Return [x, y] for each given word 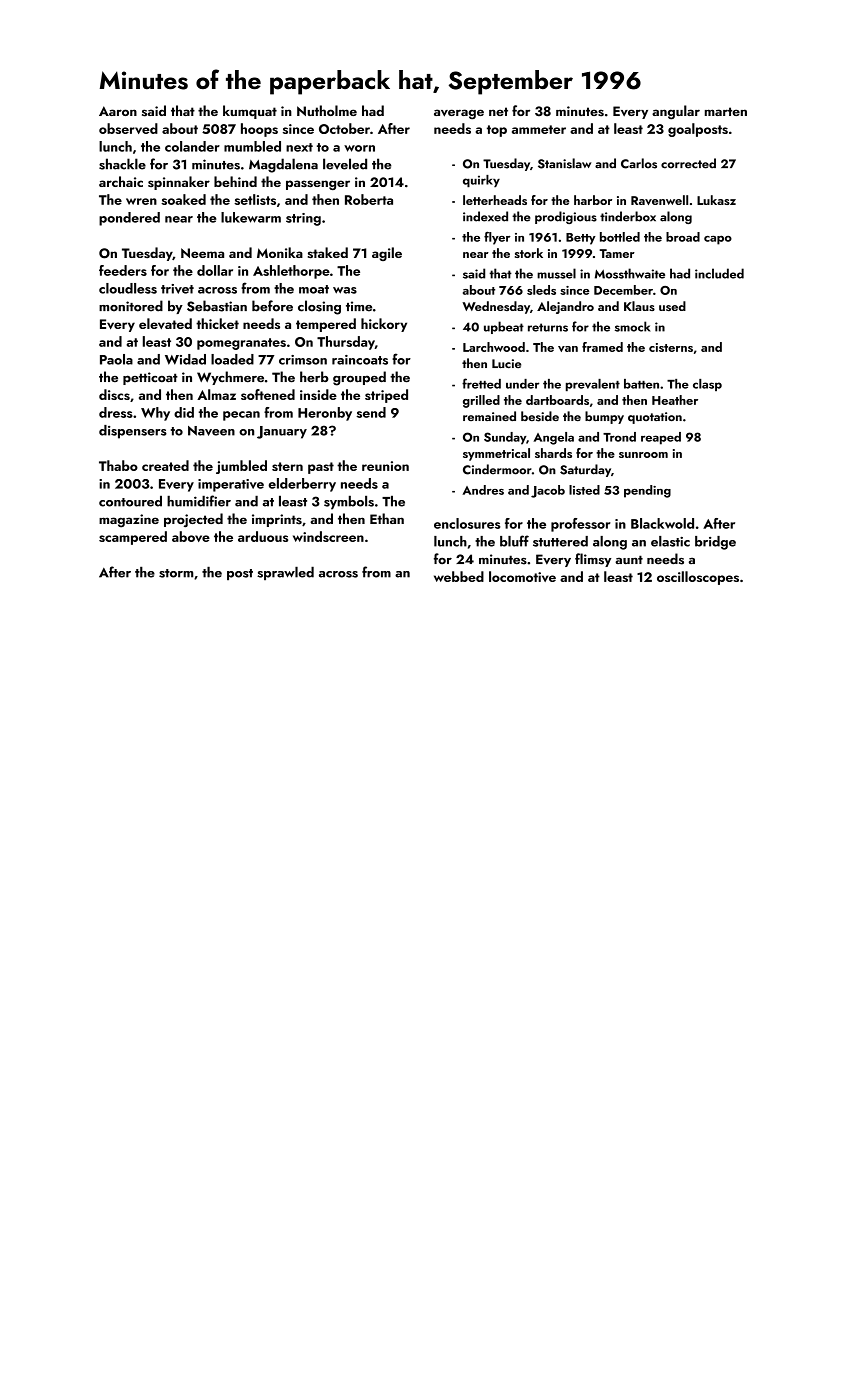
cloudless [128, 288]
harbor [593, 200]
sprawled [285, 573]
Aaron [118, 111]
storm [176, 573]
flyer [497, 238]
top [497, 131]
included [719, 273]
